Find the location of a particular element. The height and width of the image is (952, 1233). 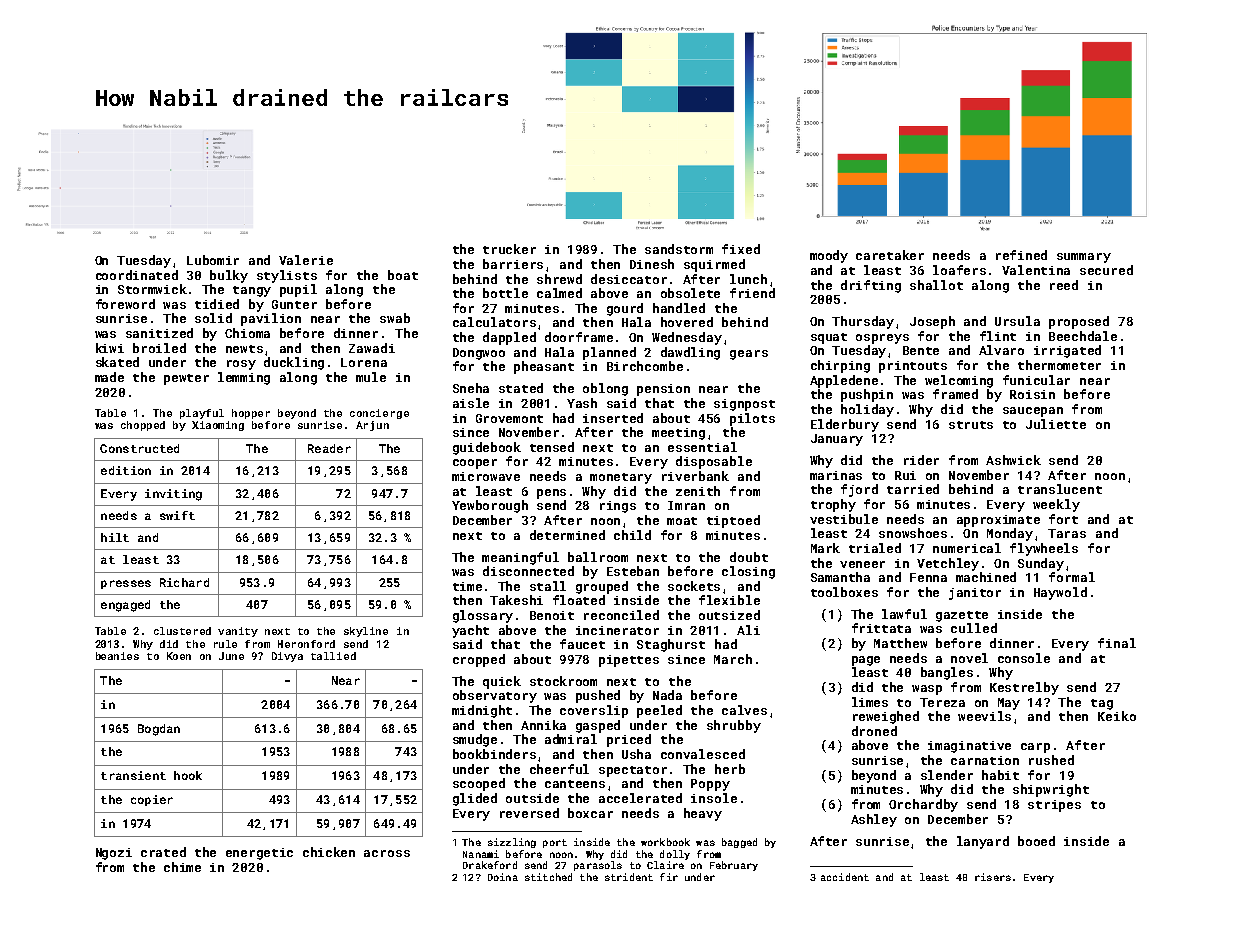

chicken is located at coordinates (329, 852).
